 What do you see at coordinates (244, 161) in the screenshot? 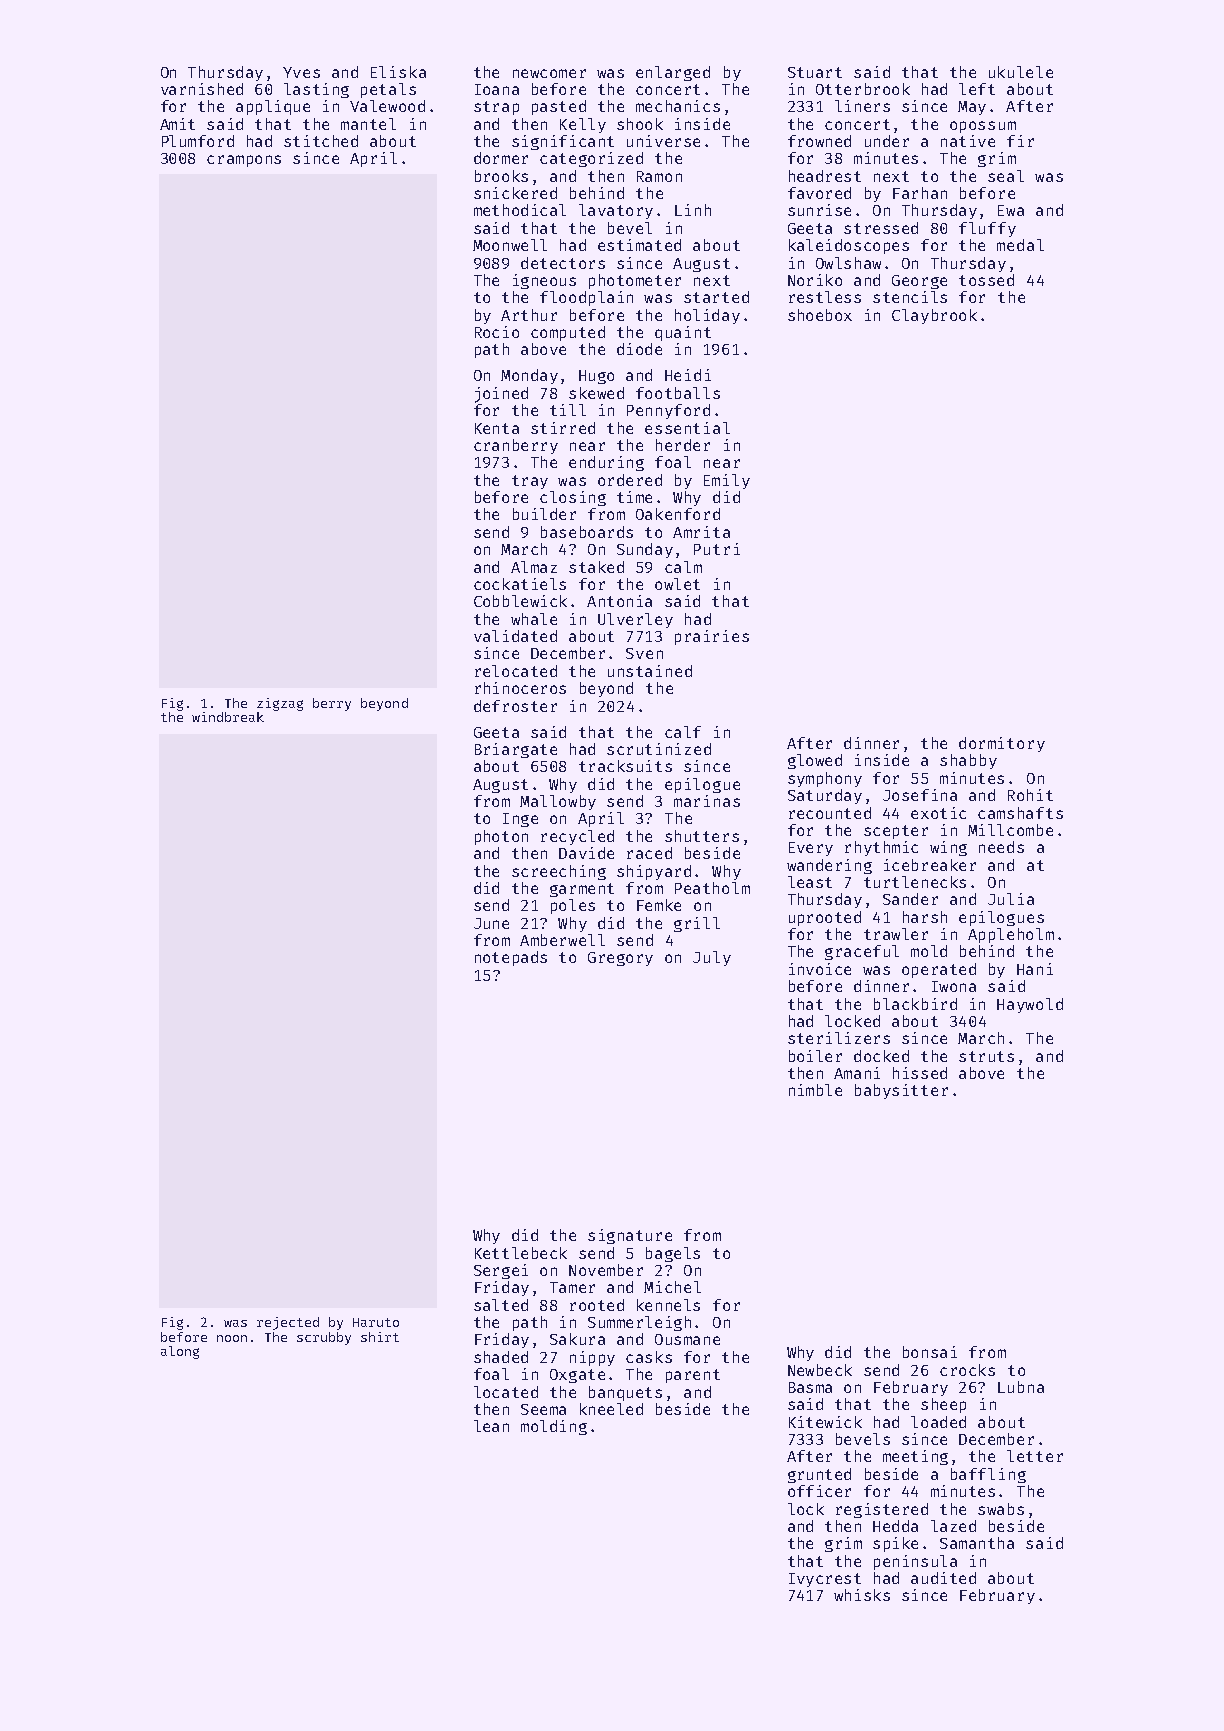
I see `crampons` at bounding box center [244, 161].
